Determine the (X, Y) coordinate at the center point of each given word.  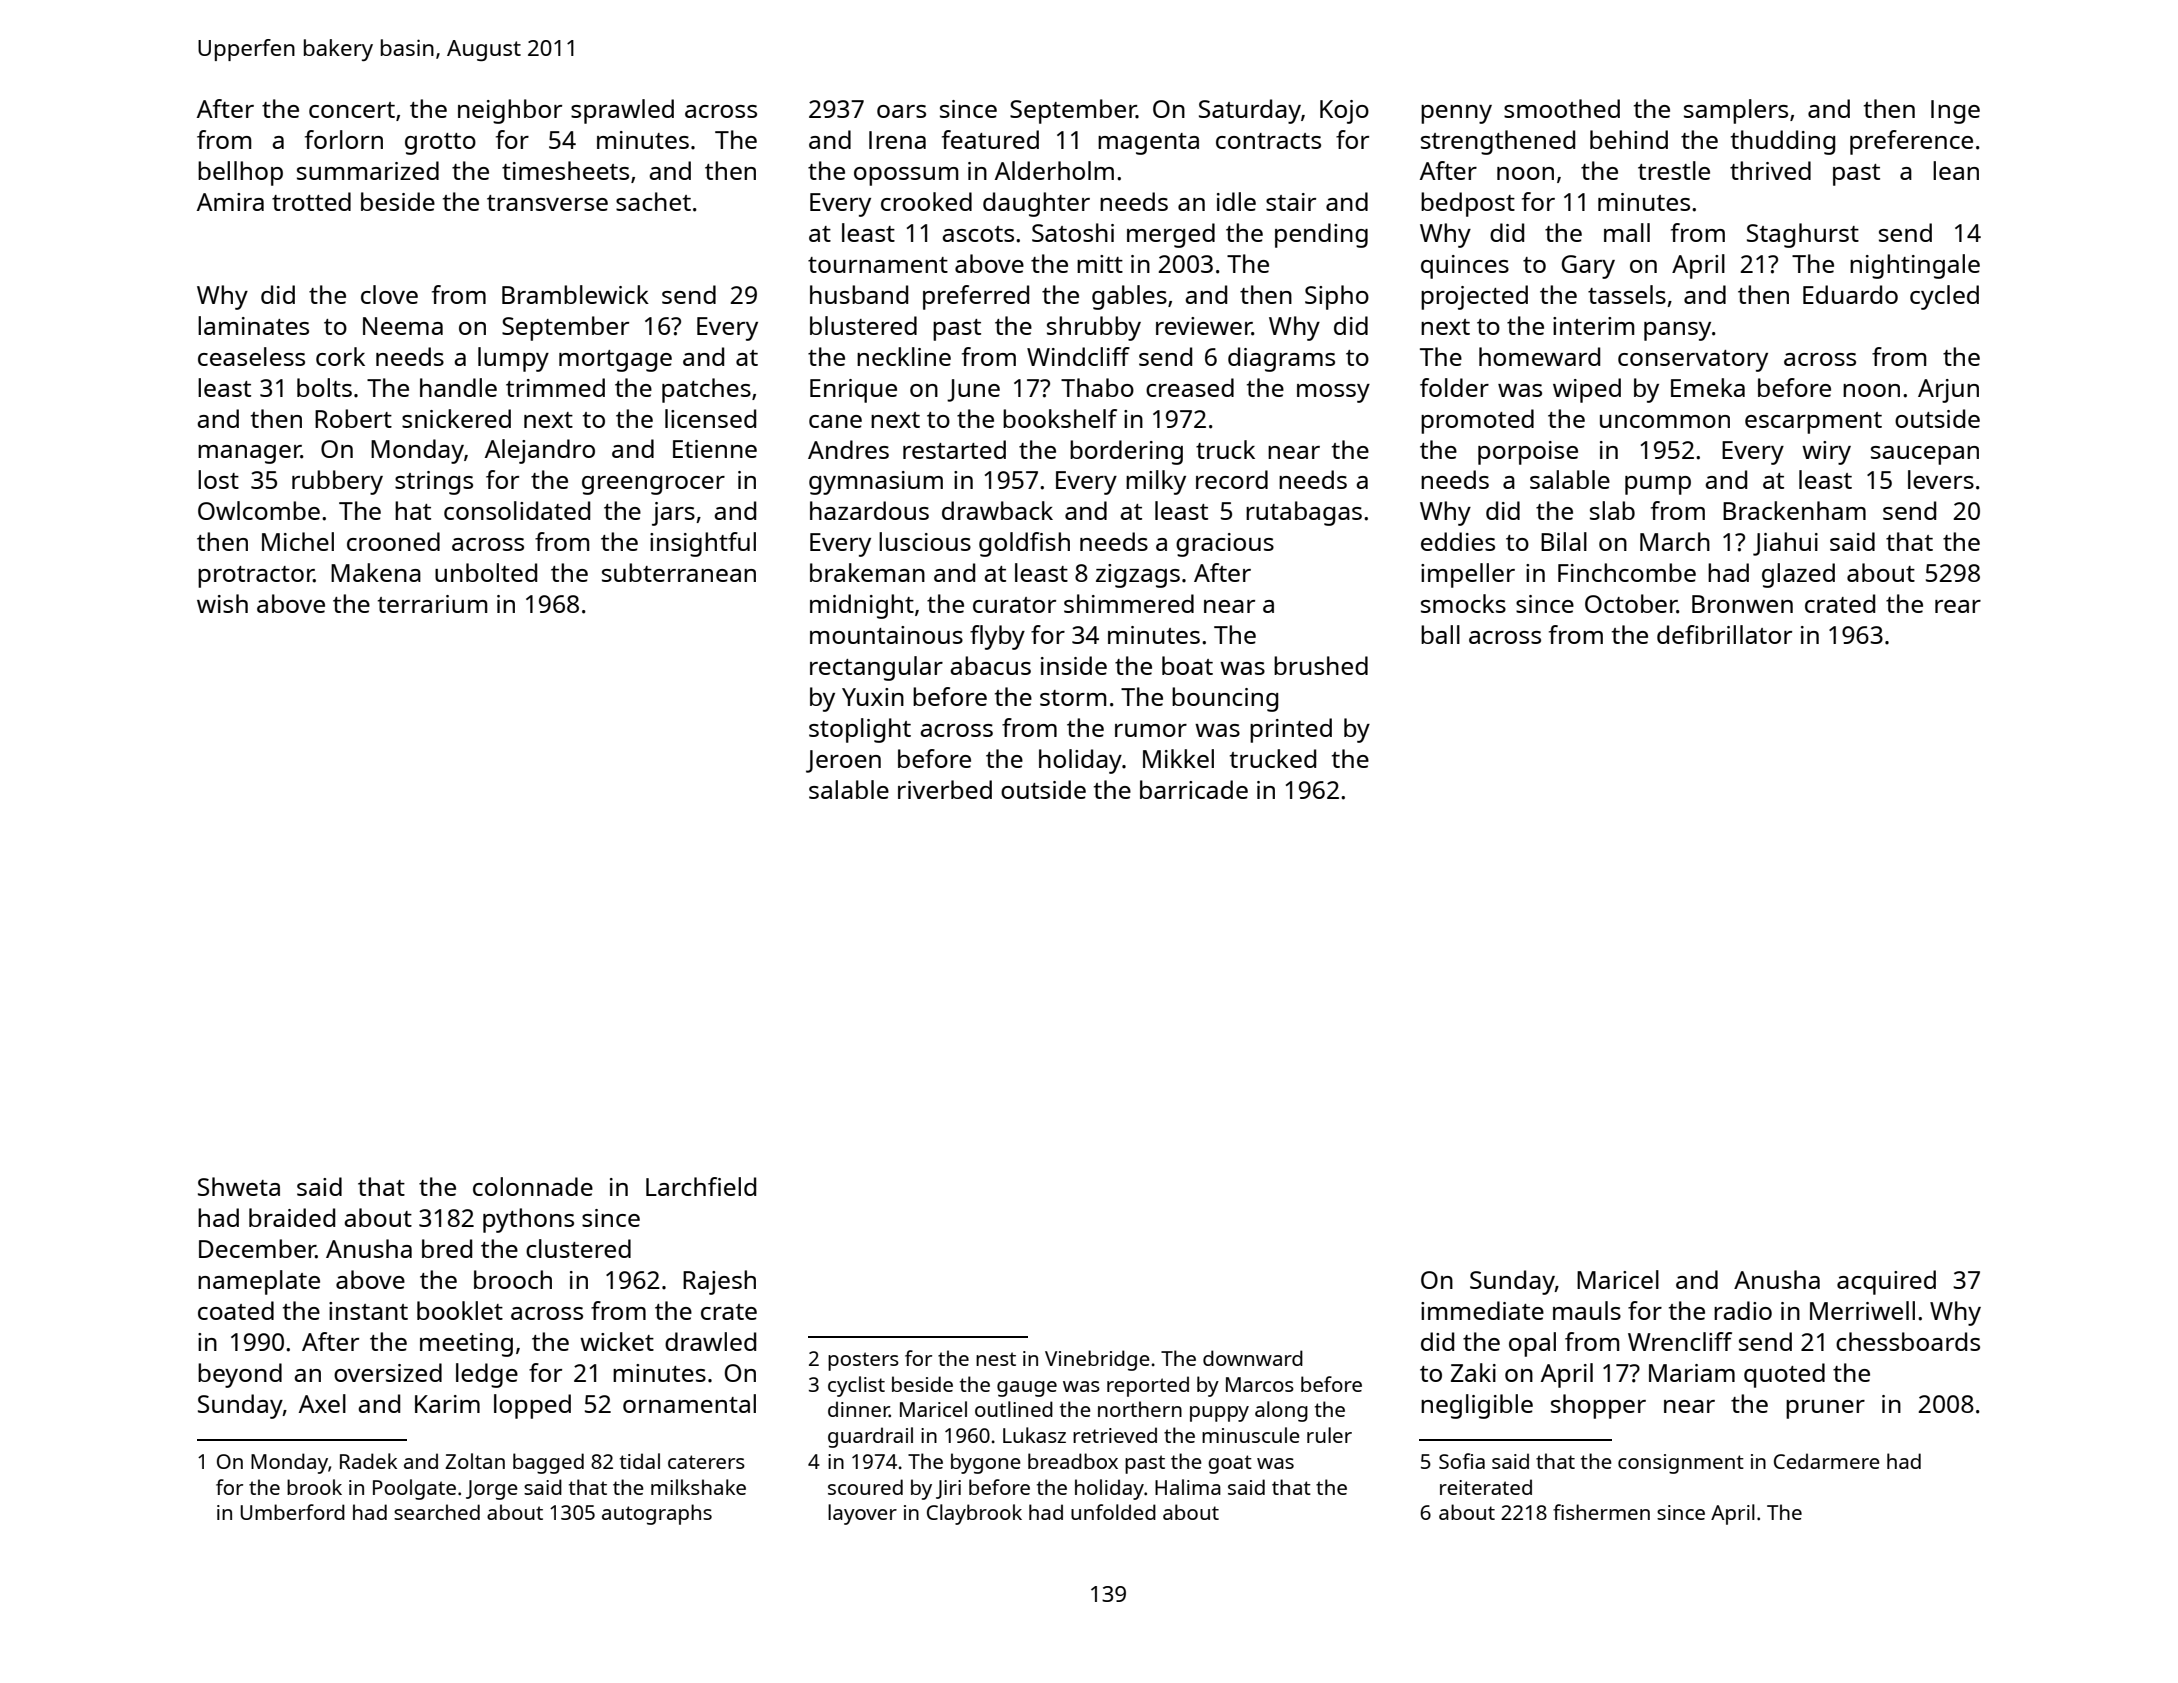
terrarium (432, 604)
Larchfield (701, 1186)
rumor (1151, 730)
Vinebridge (1097, 1360)
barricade (1194, 789)
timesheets (565, 170)
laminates (253, 325)
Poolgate (414, 1489)
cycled (1944, 297)
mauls (1587, 1310)
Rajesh (719, 1282)
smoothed (1562, 108)
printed (1291, 730)
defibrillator (1724, 634)
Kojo (1344, 112)
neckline (904, 356)
